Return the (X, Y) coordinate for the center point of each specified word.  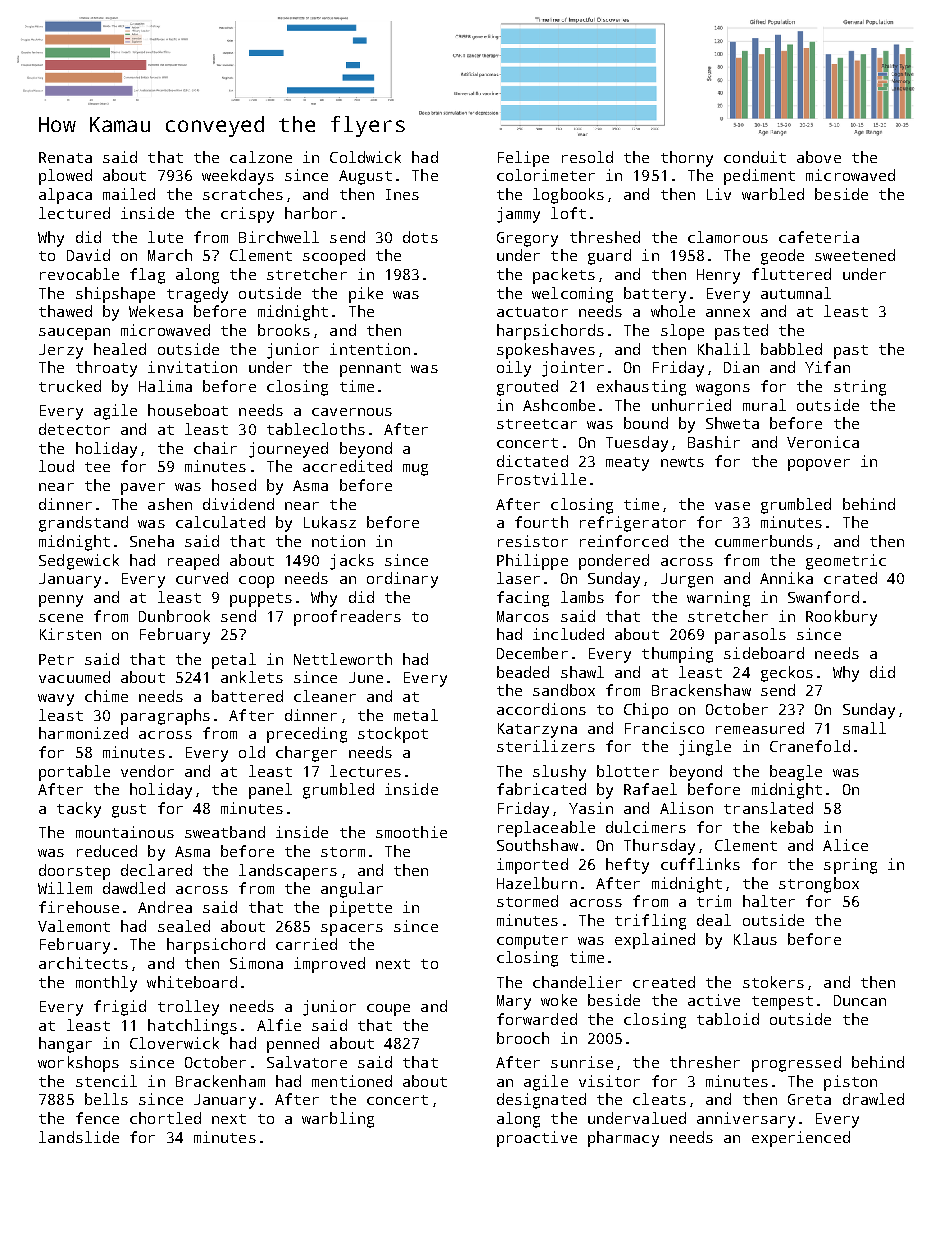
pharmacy (623, 1139)
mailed (129, 194)
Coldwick (365, 157)
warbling (338, 1120)
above (819, 157)
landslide (79, 1137)
